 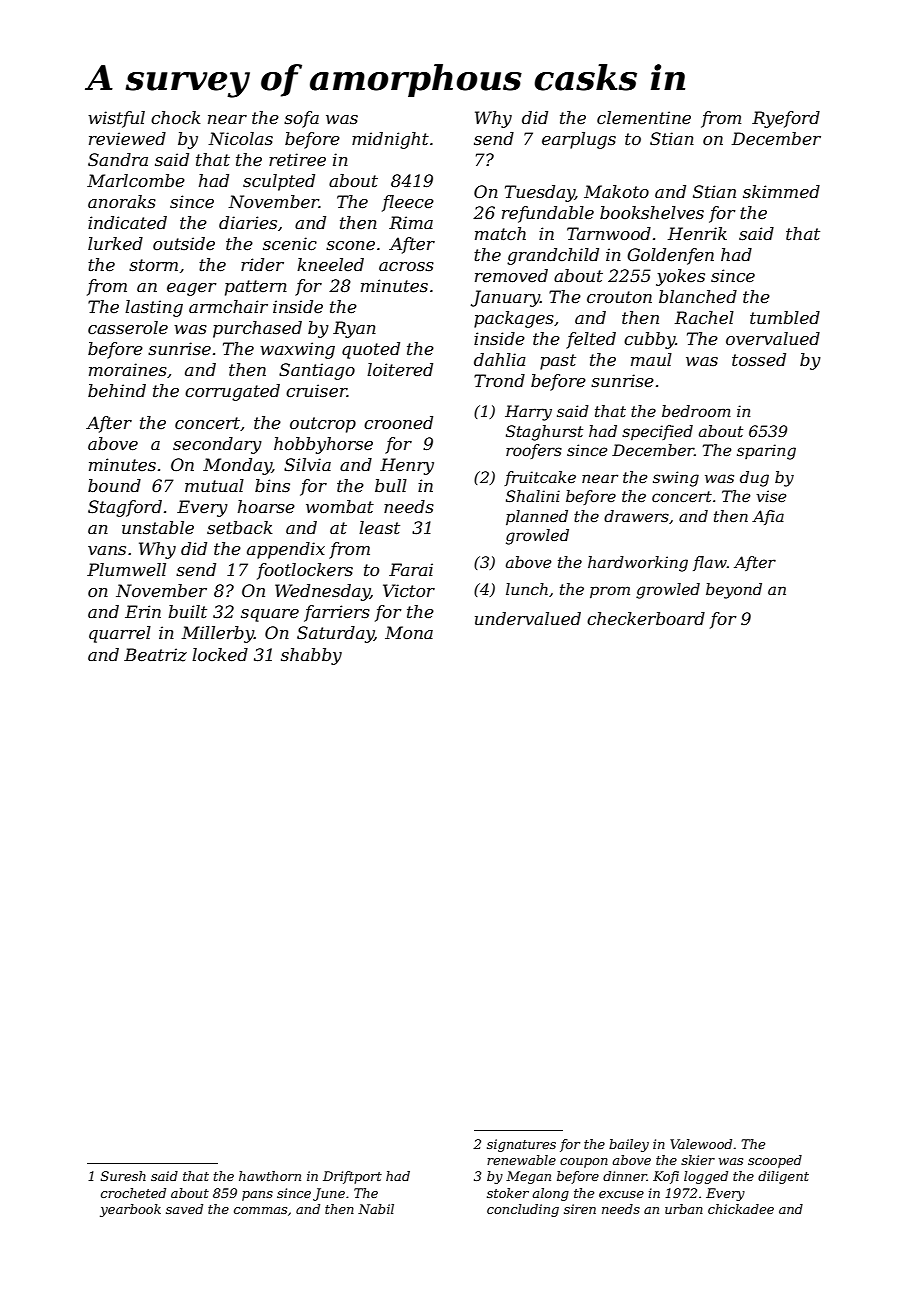 I want to click on Mona, so click(x=409, y=632).
